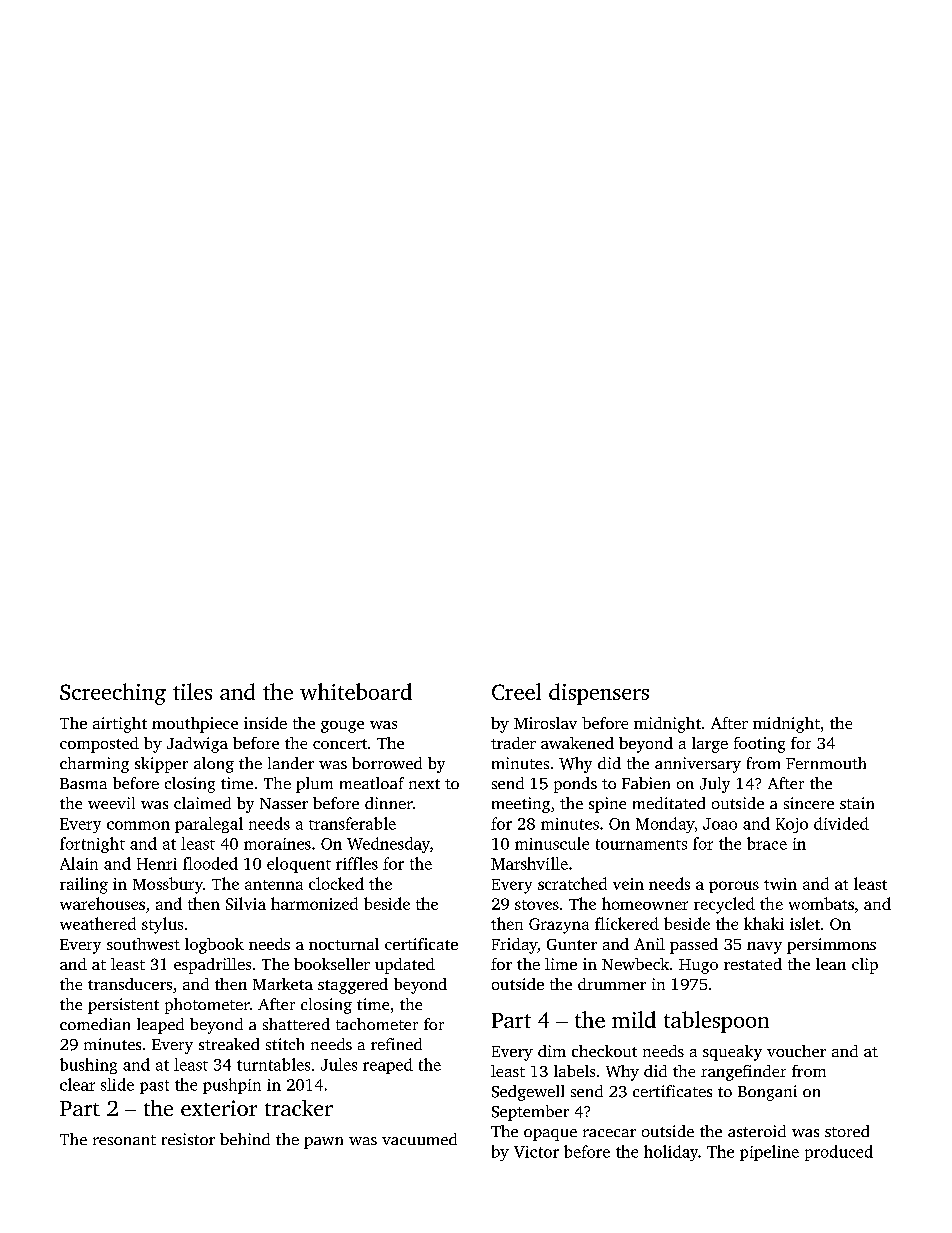 Image resolution: width=952 pixels, height=1233 pixels. I want to click on July, so click(715, 785).
